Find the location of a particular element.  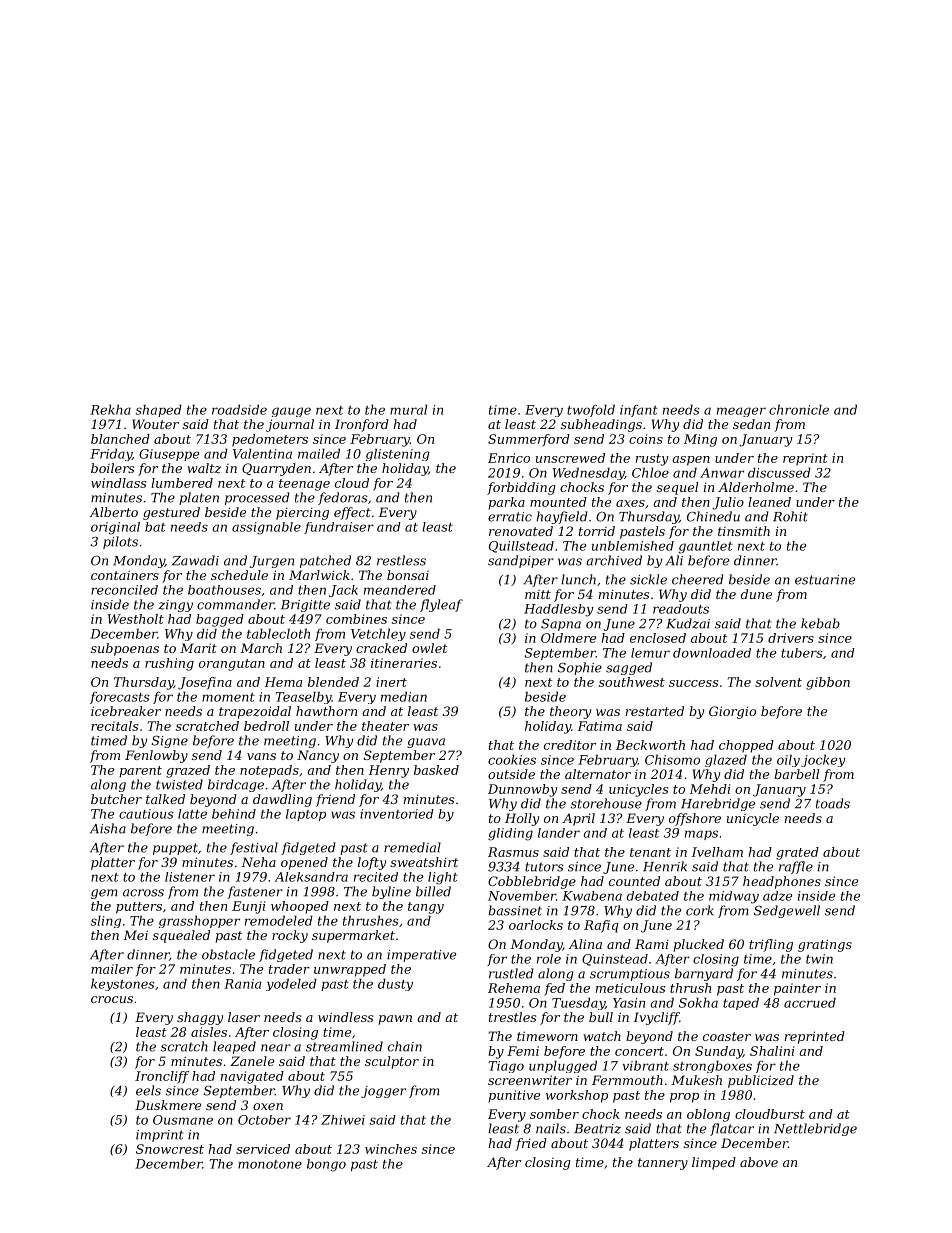

twisted is located at coordinates (179, 784).
